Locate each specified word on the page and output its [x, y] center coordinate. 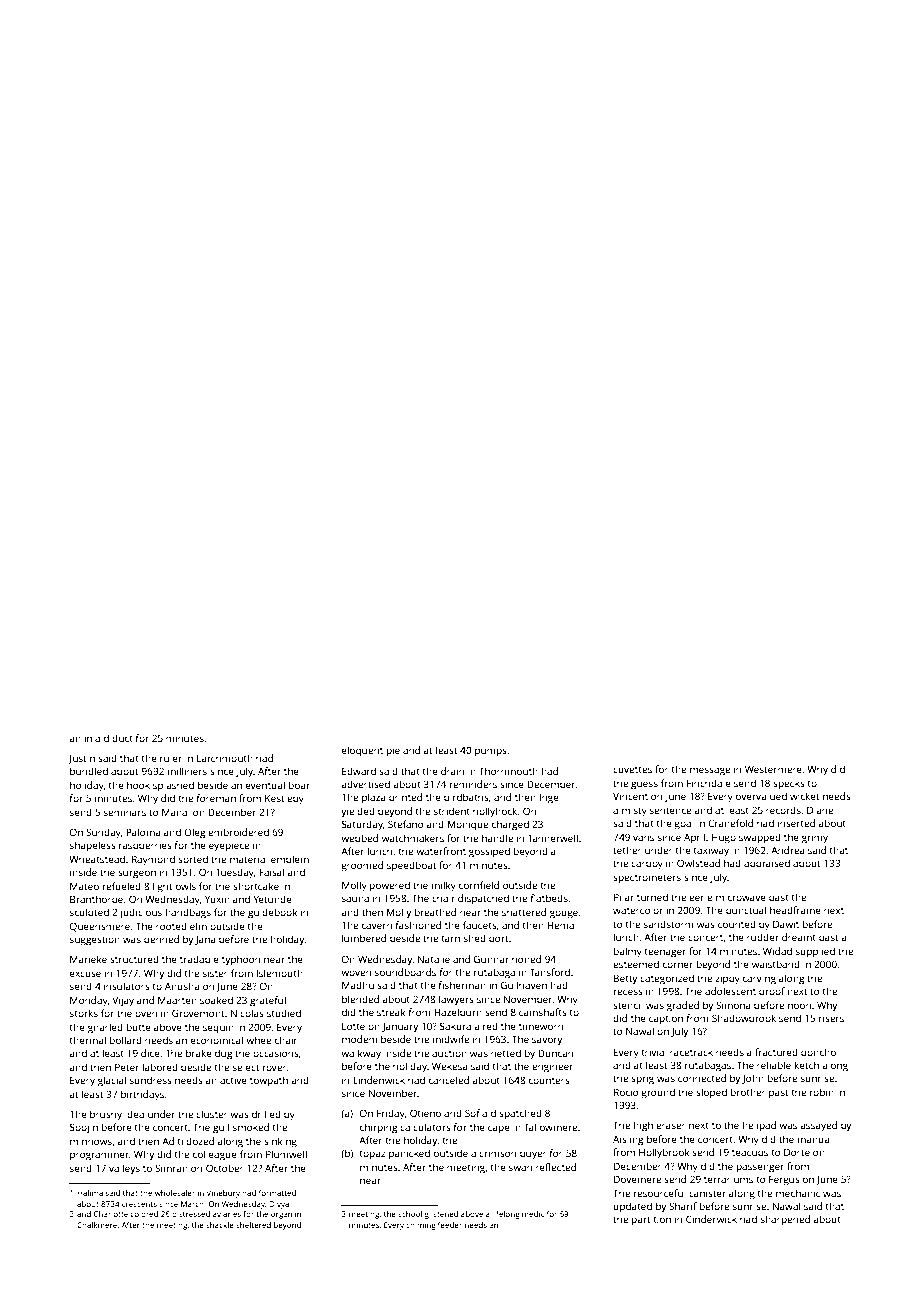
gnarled [105, 1028]
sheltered [253, 1225]
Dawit [786, 924]
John [753, 1079]
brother [748, 1092]
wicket [805, 796]
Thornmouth [508, 771]
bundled [89, 771]
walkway [361, 1054]
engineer [552, 1067]
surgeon [137, 874]
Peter [127, 1067]
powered [390, 886]
